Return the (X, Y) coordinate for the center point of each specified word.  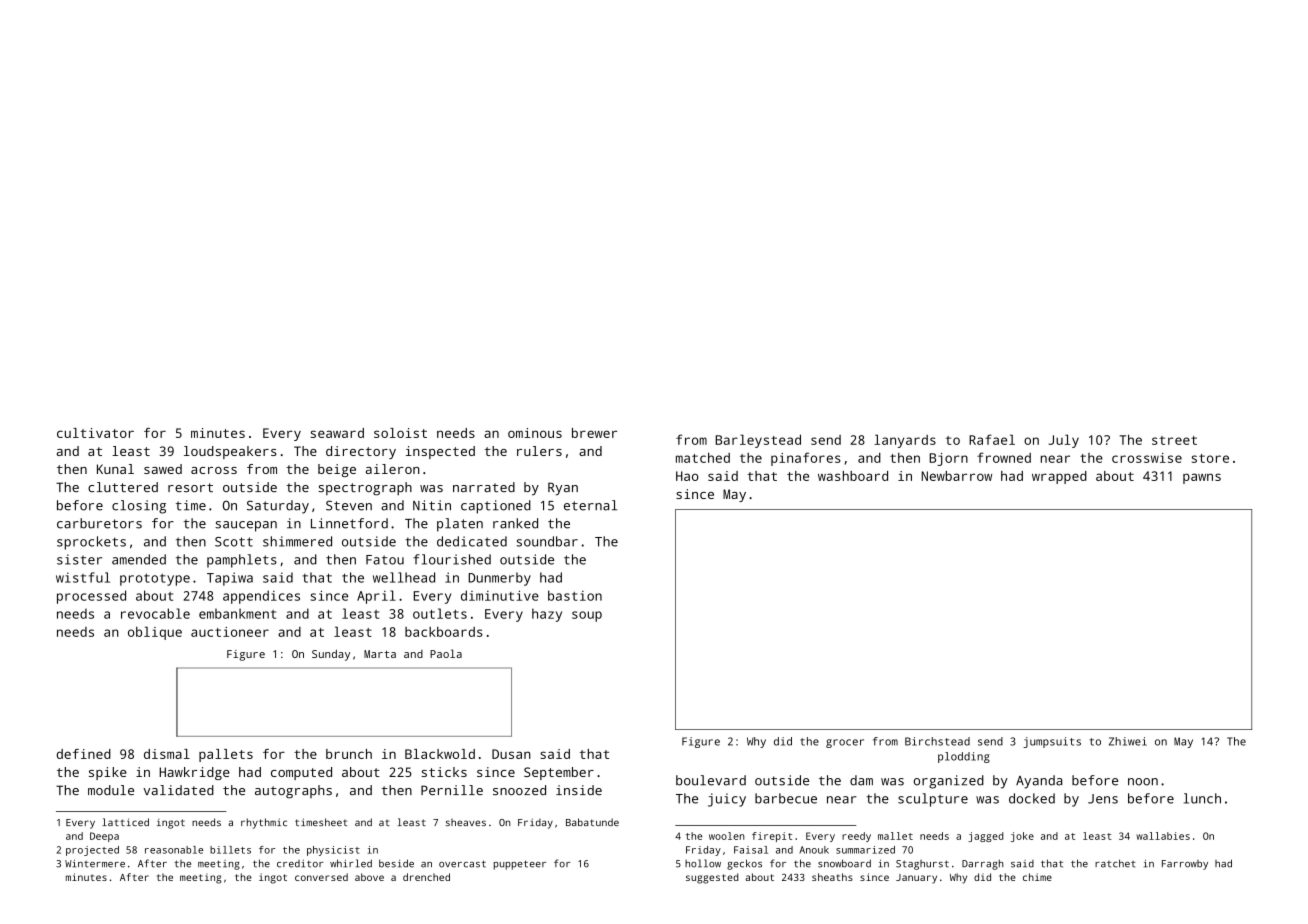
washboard (853, 476)
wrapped (1059, 477)
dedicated (472, 541)
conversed (321, 877)
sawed (163, 469)
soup (587, 616)
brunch (349, 754)
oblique (155, 633)
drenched (426, 877)
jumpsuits (1052, 742)
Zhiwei (1128, 741)
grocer (845, 743)
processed (91, 597)
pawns (1202, 478)
